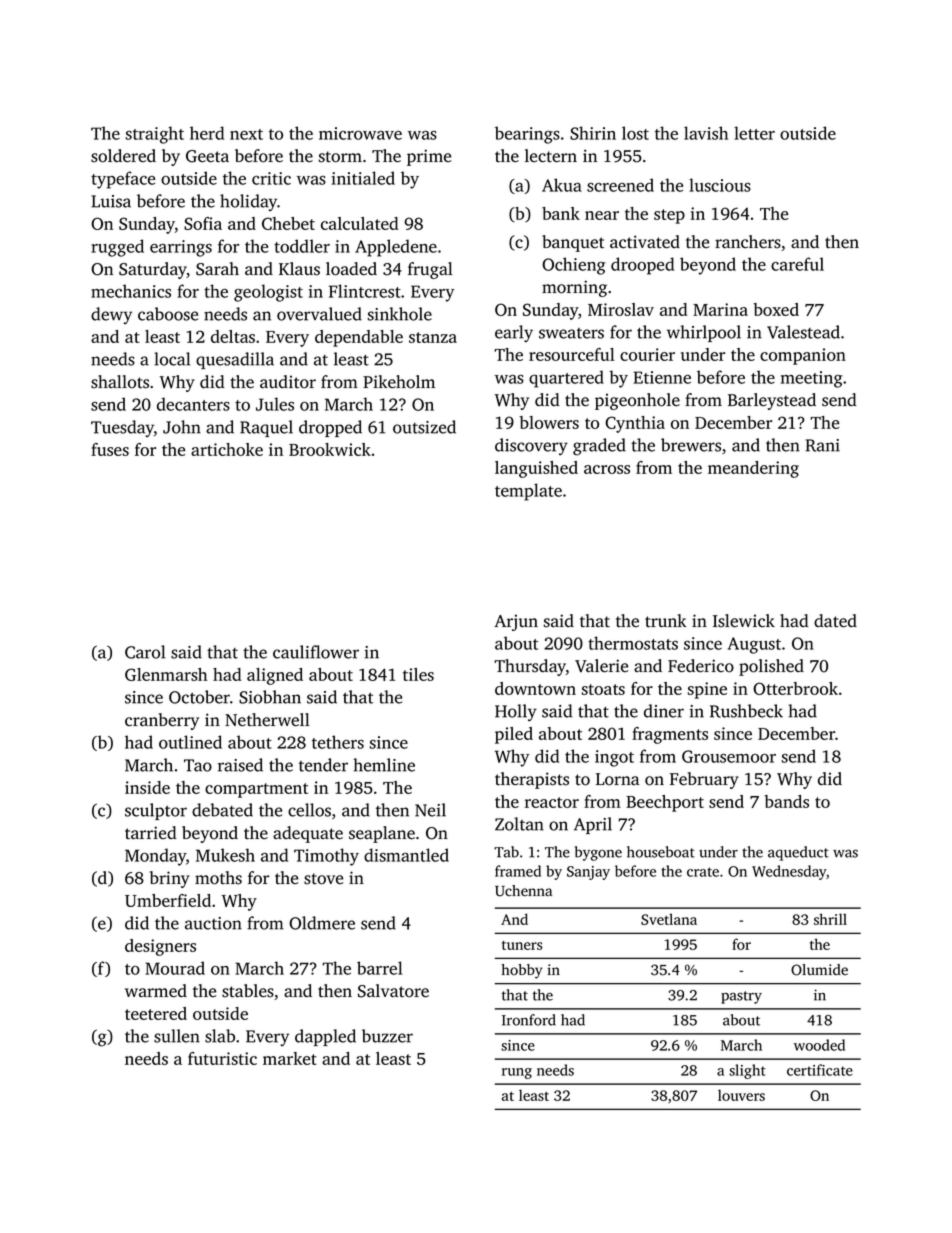 Image resolution: width=952 pixels, height=1233 pixels. Describe the element at coordinates (661, 852) in the screenshot. I see `houseboat` at that location.
